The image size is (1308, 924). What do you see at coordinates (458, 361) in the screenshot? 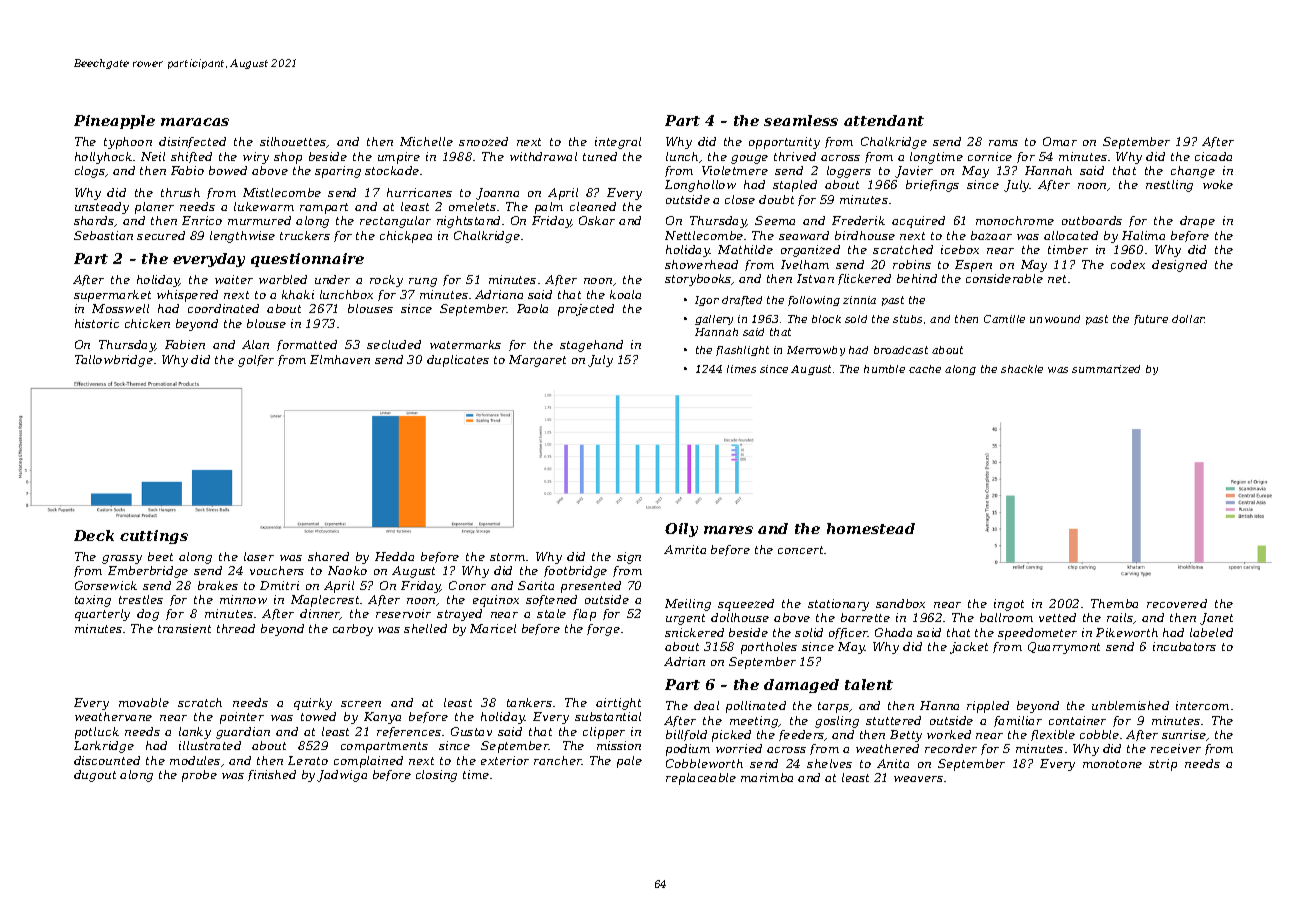
I see `duplicates` at bounding box center [458, 361].
